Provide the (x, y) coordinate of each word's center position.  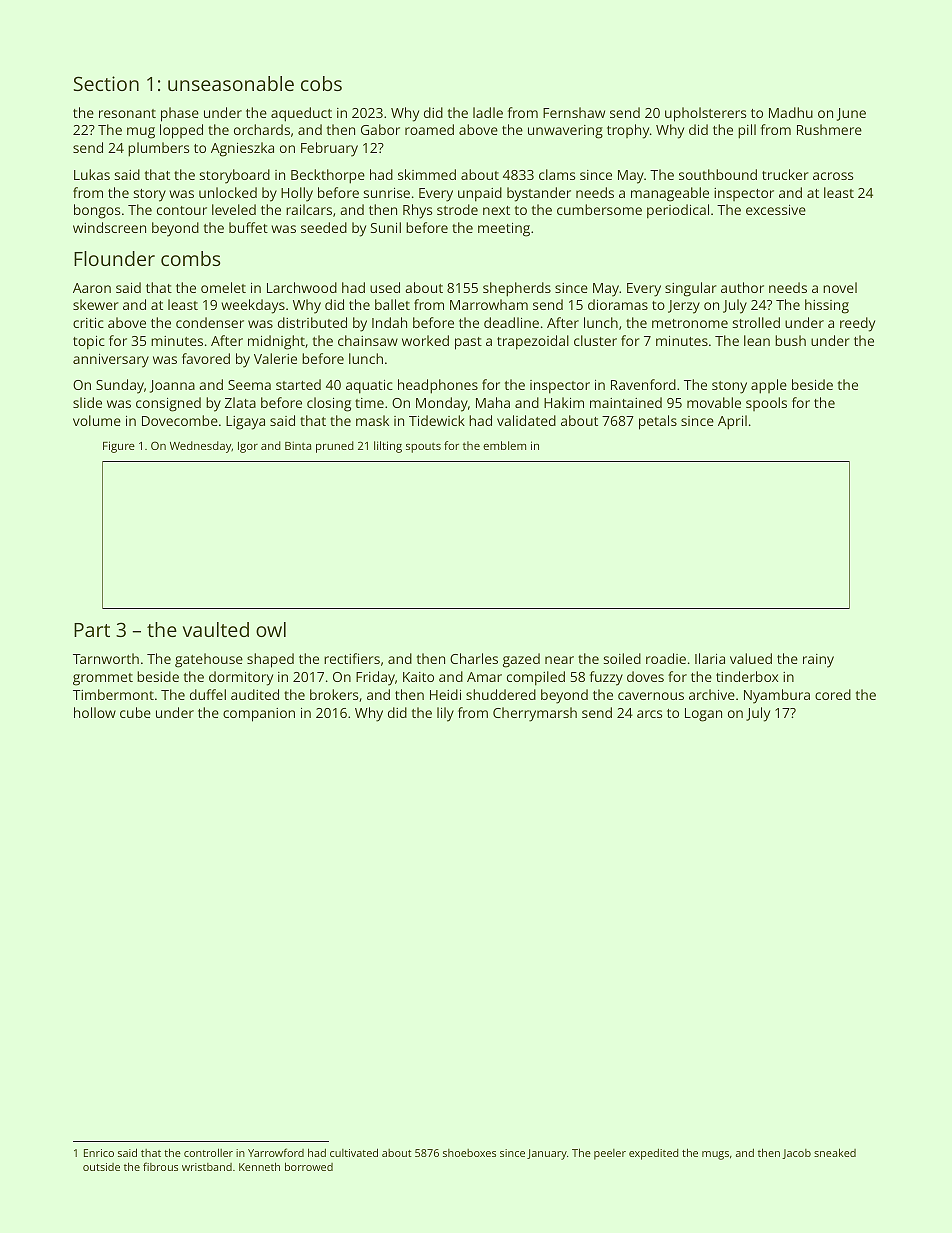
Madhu (791, 112)
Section (106, 83)
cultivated (354, 1152)
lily (445, 714)
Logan (703, 715)
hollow (95, 712)
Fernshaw (574, 112)
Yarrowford (276, 1152)
